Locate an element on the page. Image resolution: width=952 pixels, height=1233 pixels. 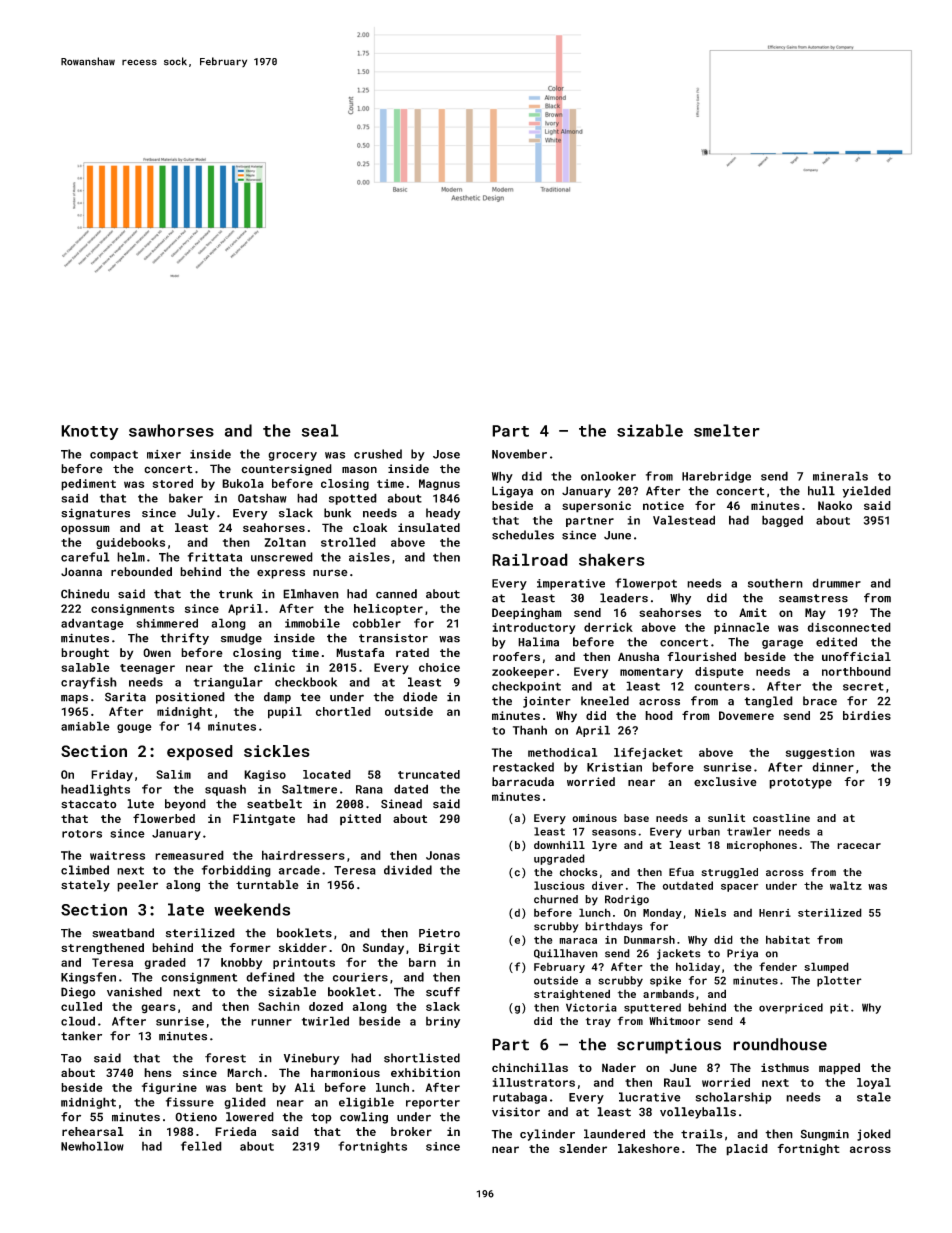
Jose is located at coordinates (446, 454).
